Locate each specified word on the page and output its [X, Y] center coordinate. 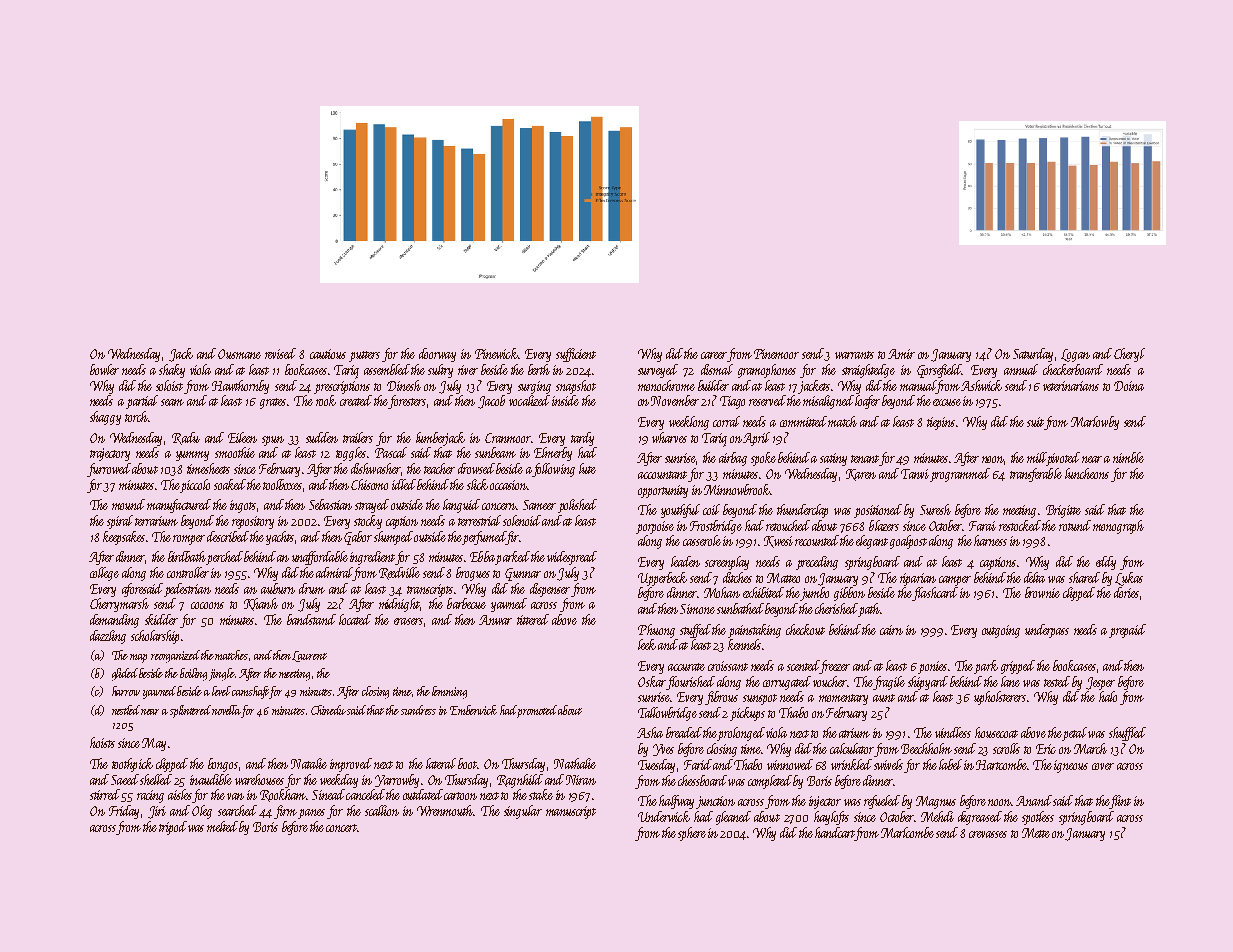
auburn [278, 588]
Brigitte [1063, 511]
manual [918, 385]
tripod [173, 828]
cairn [891, 630]
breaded [684, 732]
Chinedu [328, 710]
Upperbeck [662, 579]
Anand [1034, 800]
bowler [104, 369]
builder [713, 385]
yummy [192, 456]
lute [587, 468]
